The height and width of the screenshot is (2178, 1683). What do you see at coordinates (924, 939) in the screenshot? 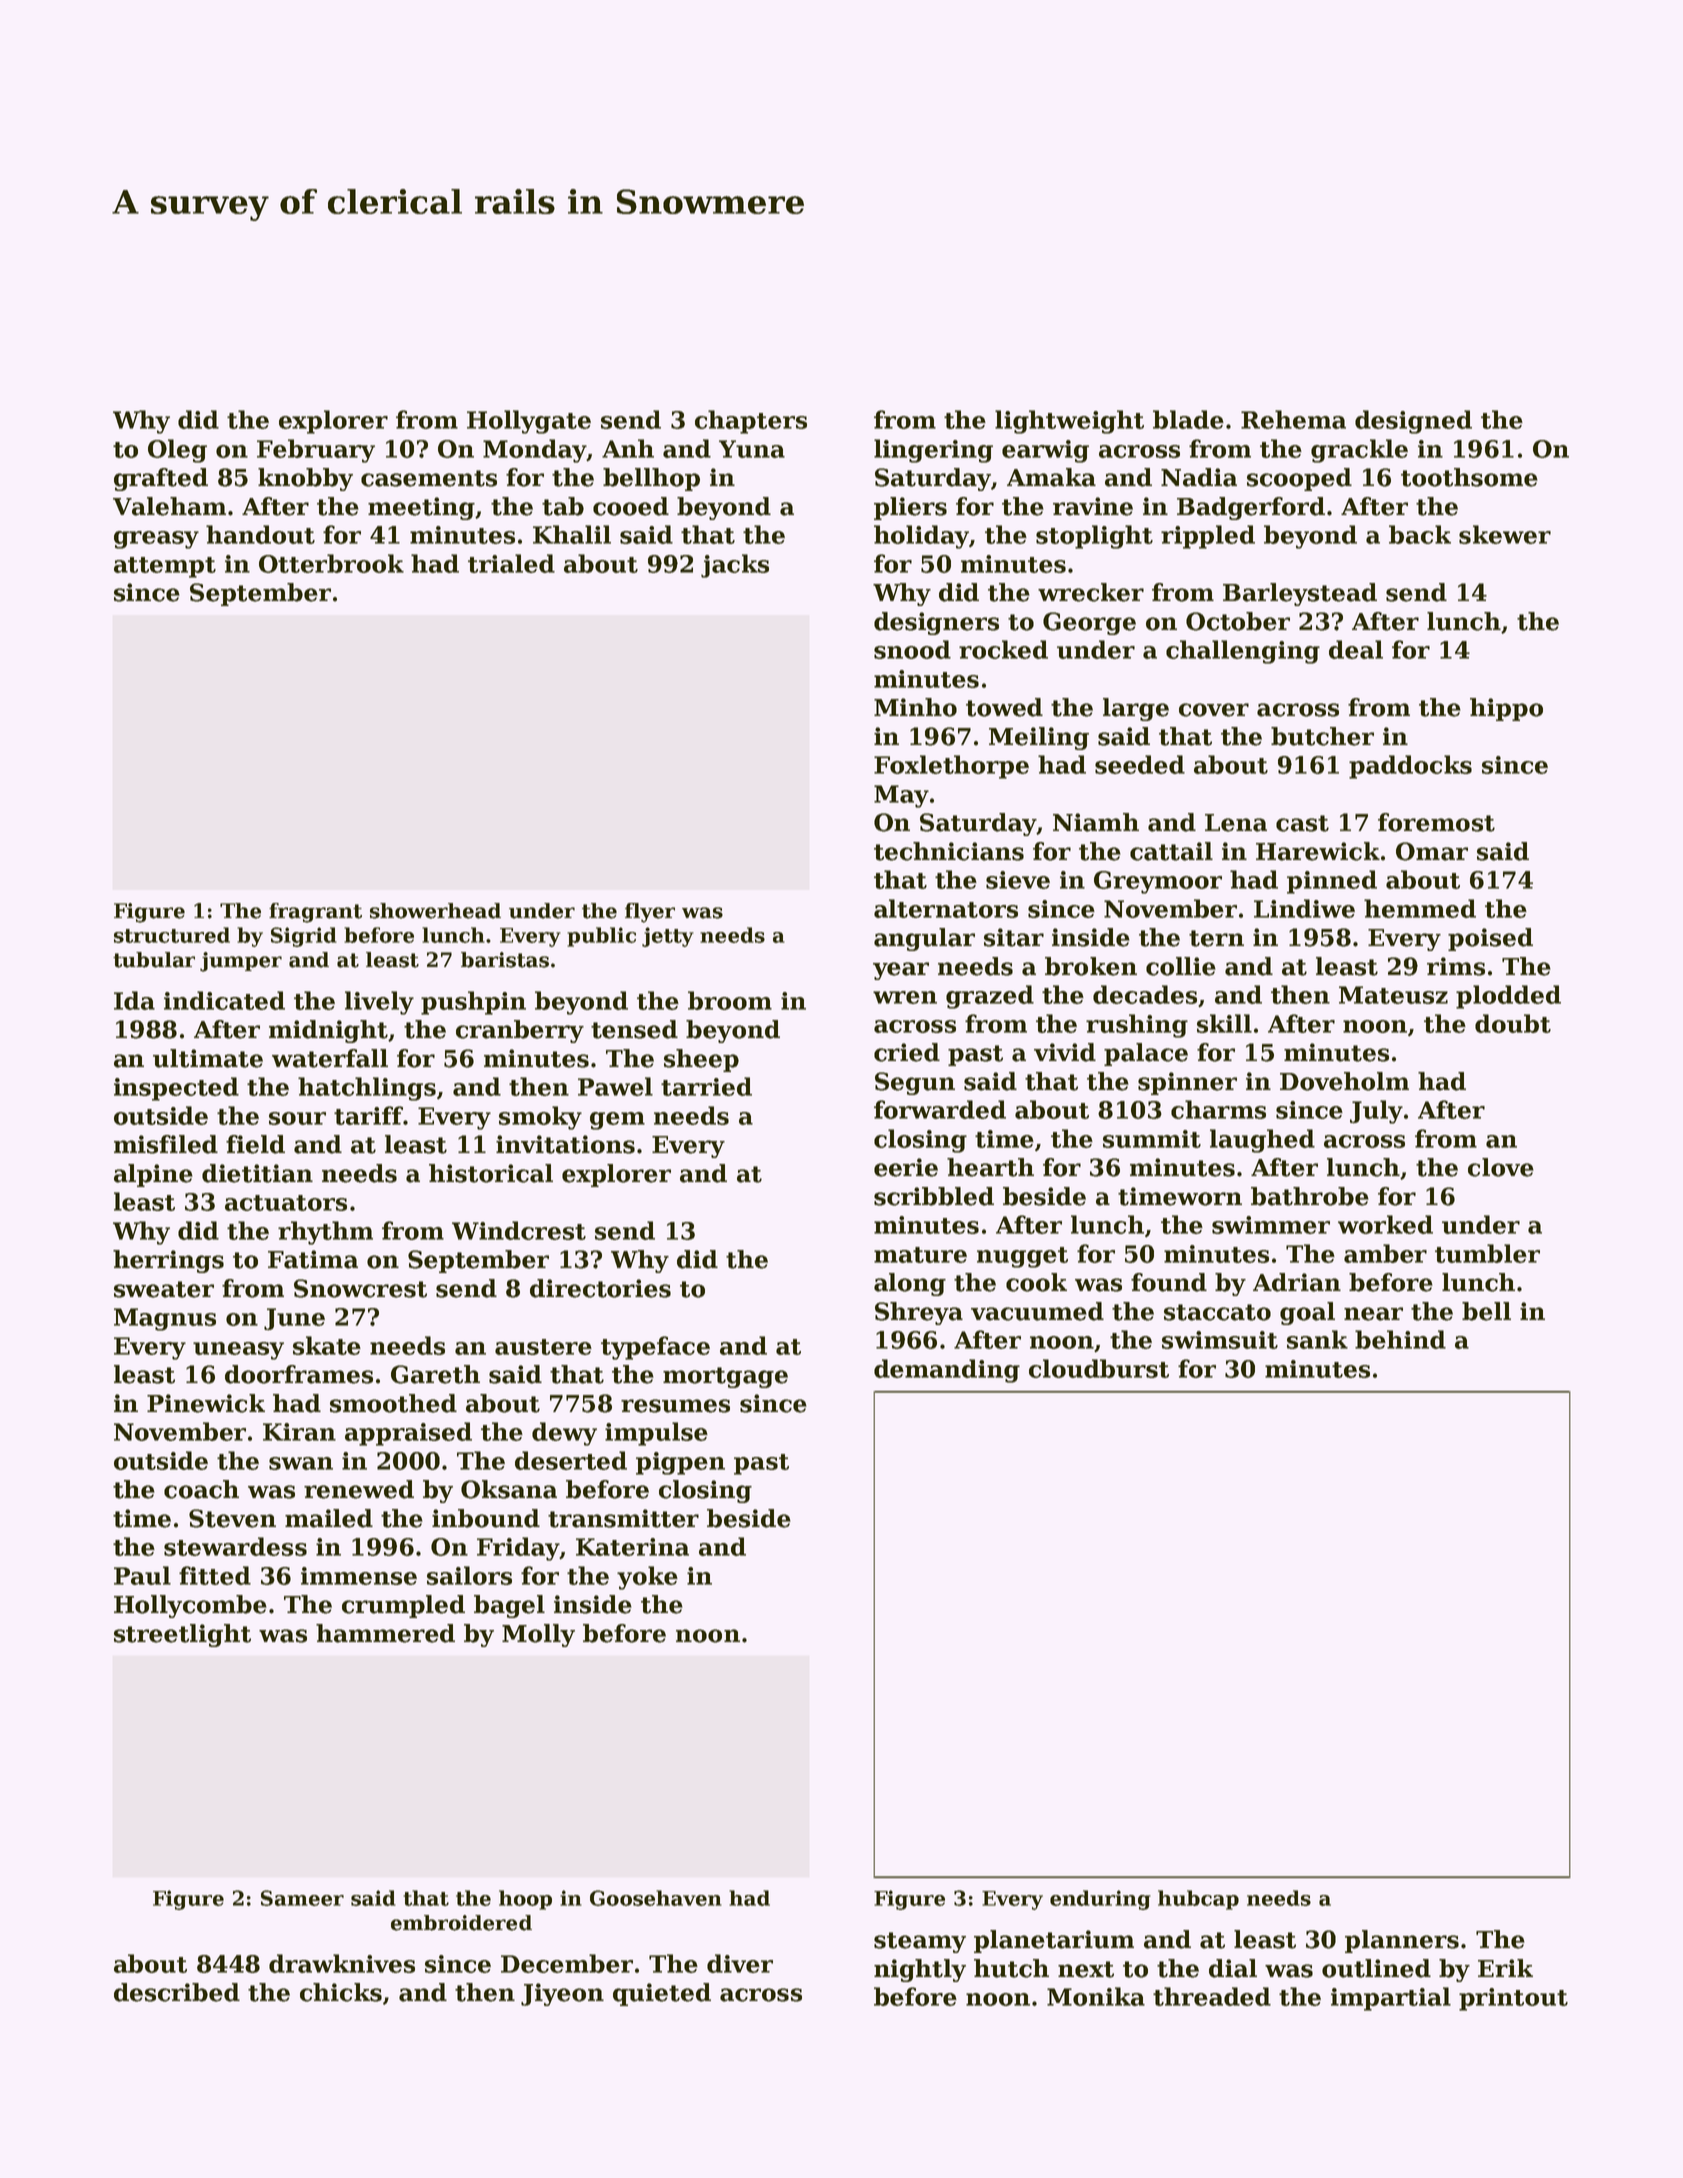
I see `angular` at bounding box center [924, 939].
